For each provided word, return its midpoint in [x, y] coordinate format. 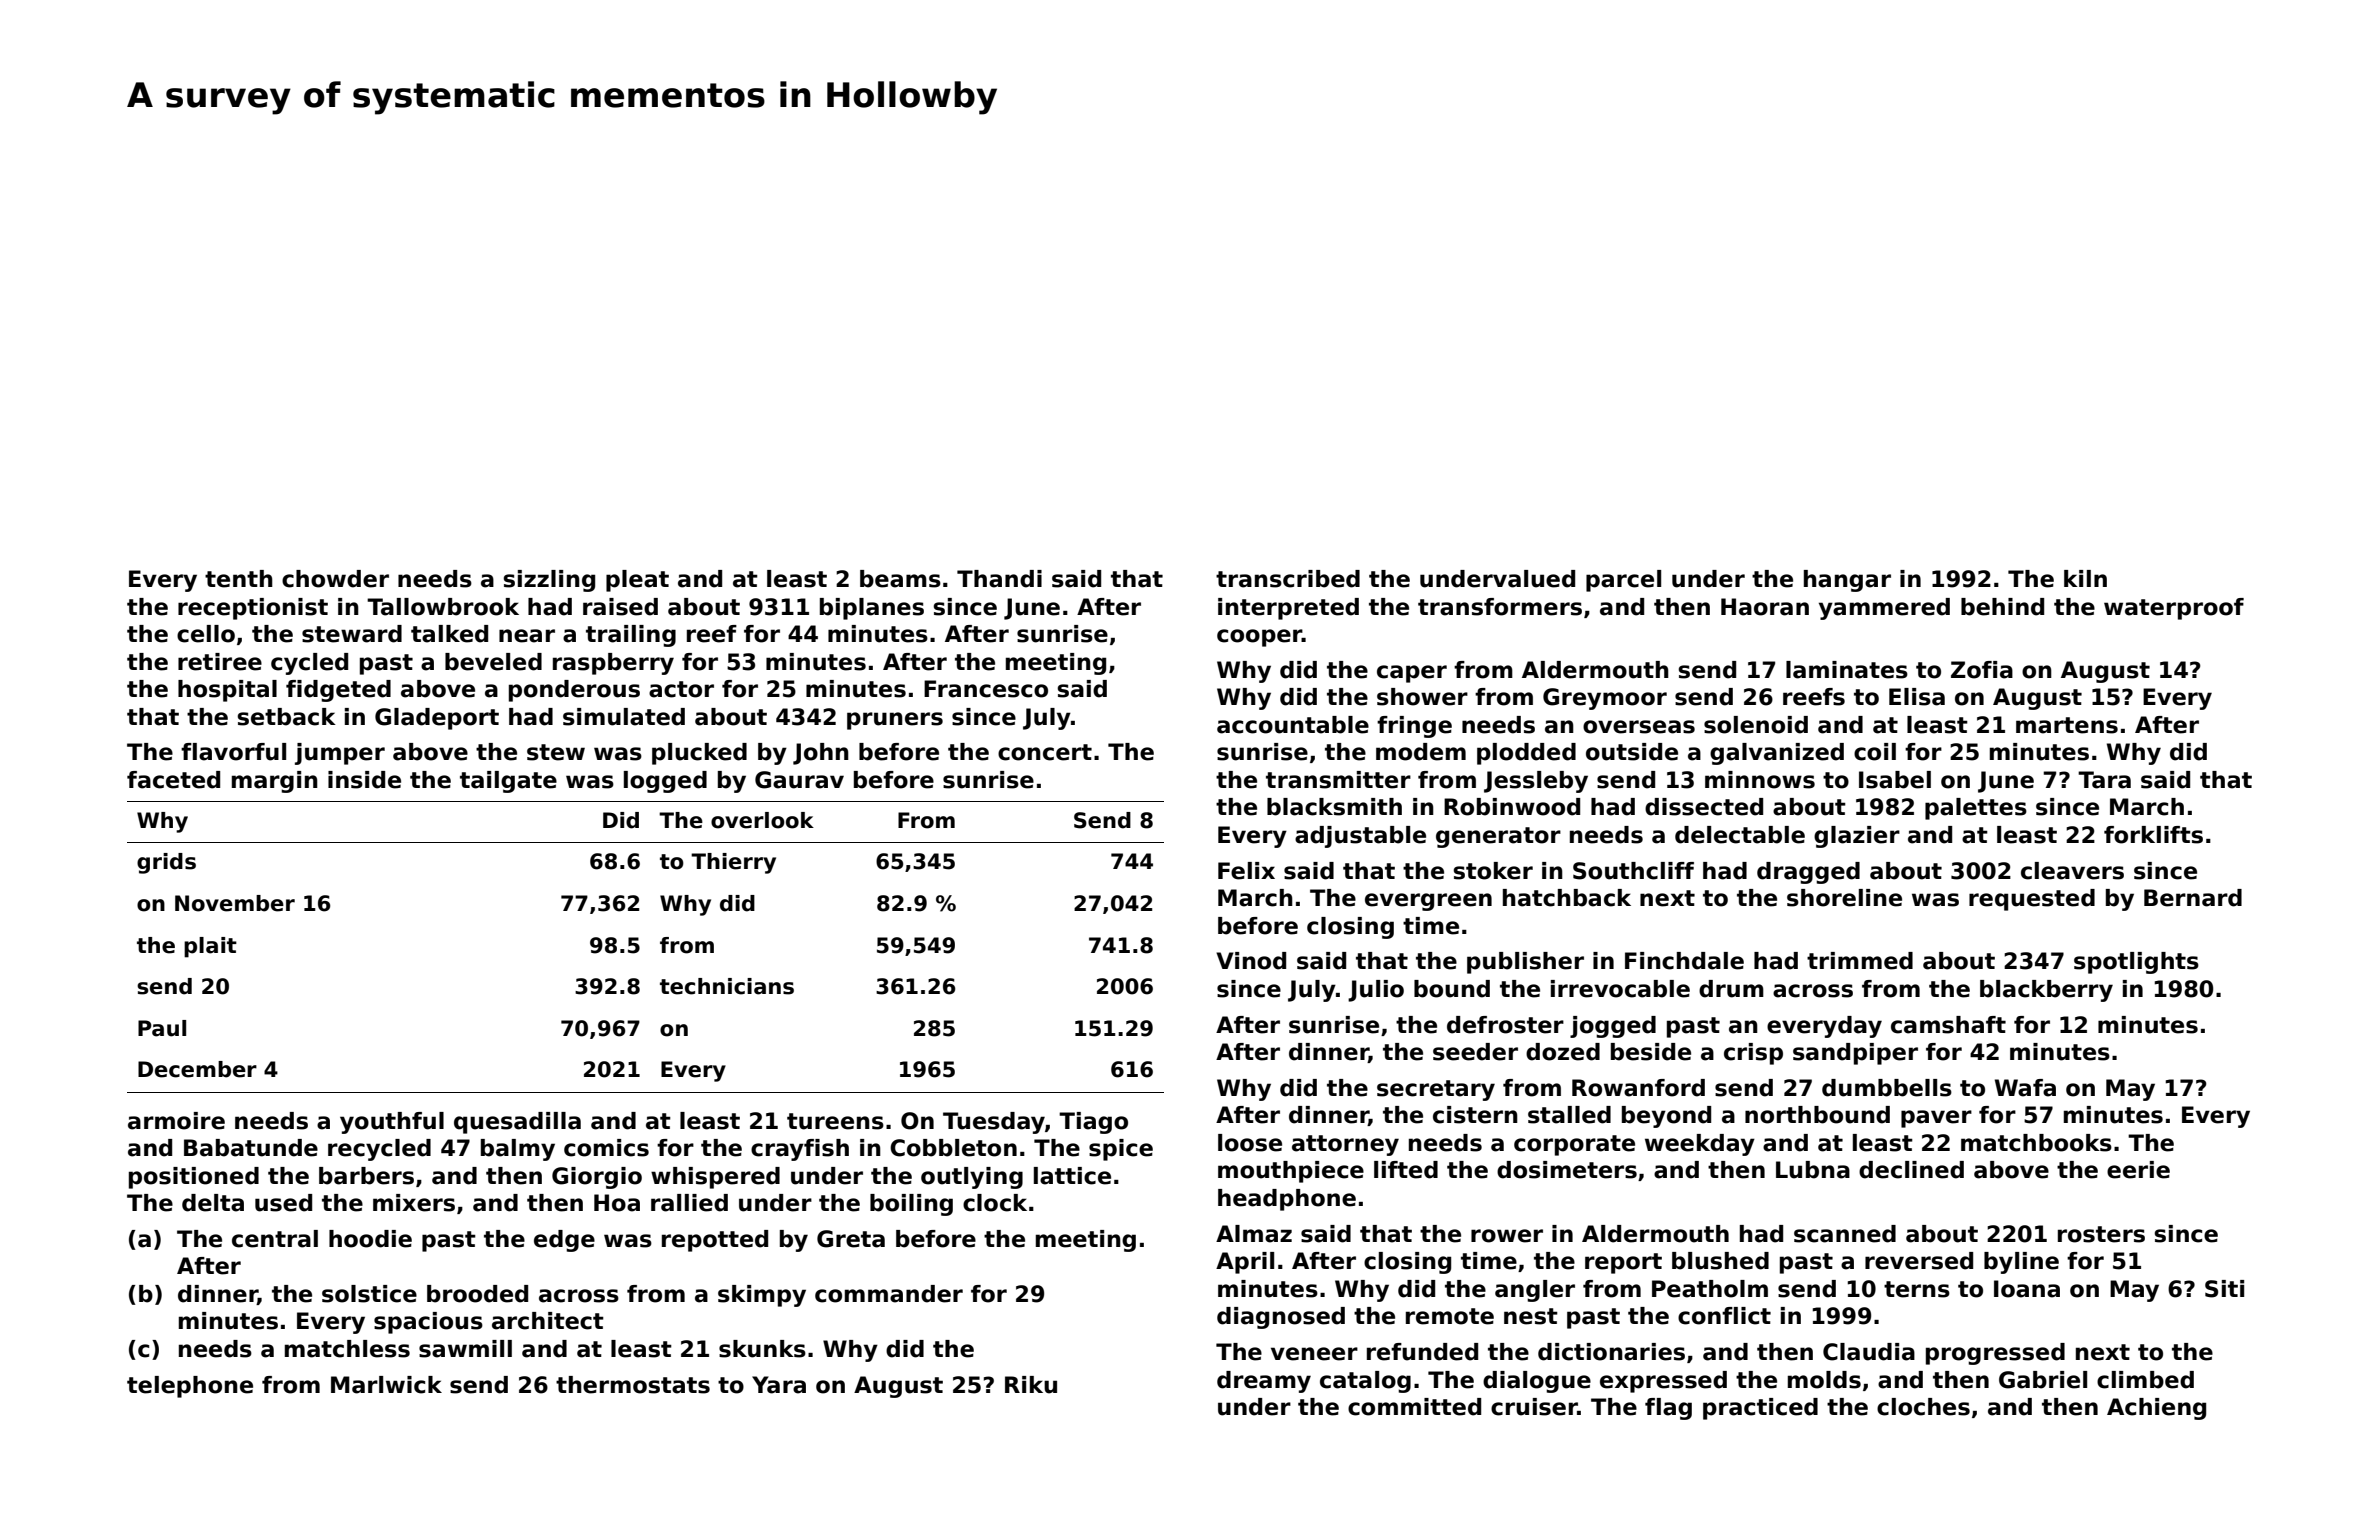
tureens [835, 1121]
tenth [239, 579]
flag [1668, 1409]
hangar [1847, 581]
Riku [1031, 1385]
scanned [1845, 1234]
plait [210, 947]
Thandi [999, 579]
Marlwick [386, 1385]
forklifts [2153, 835]
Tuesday [994, 1123]
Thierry [733, 863]
